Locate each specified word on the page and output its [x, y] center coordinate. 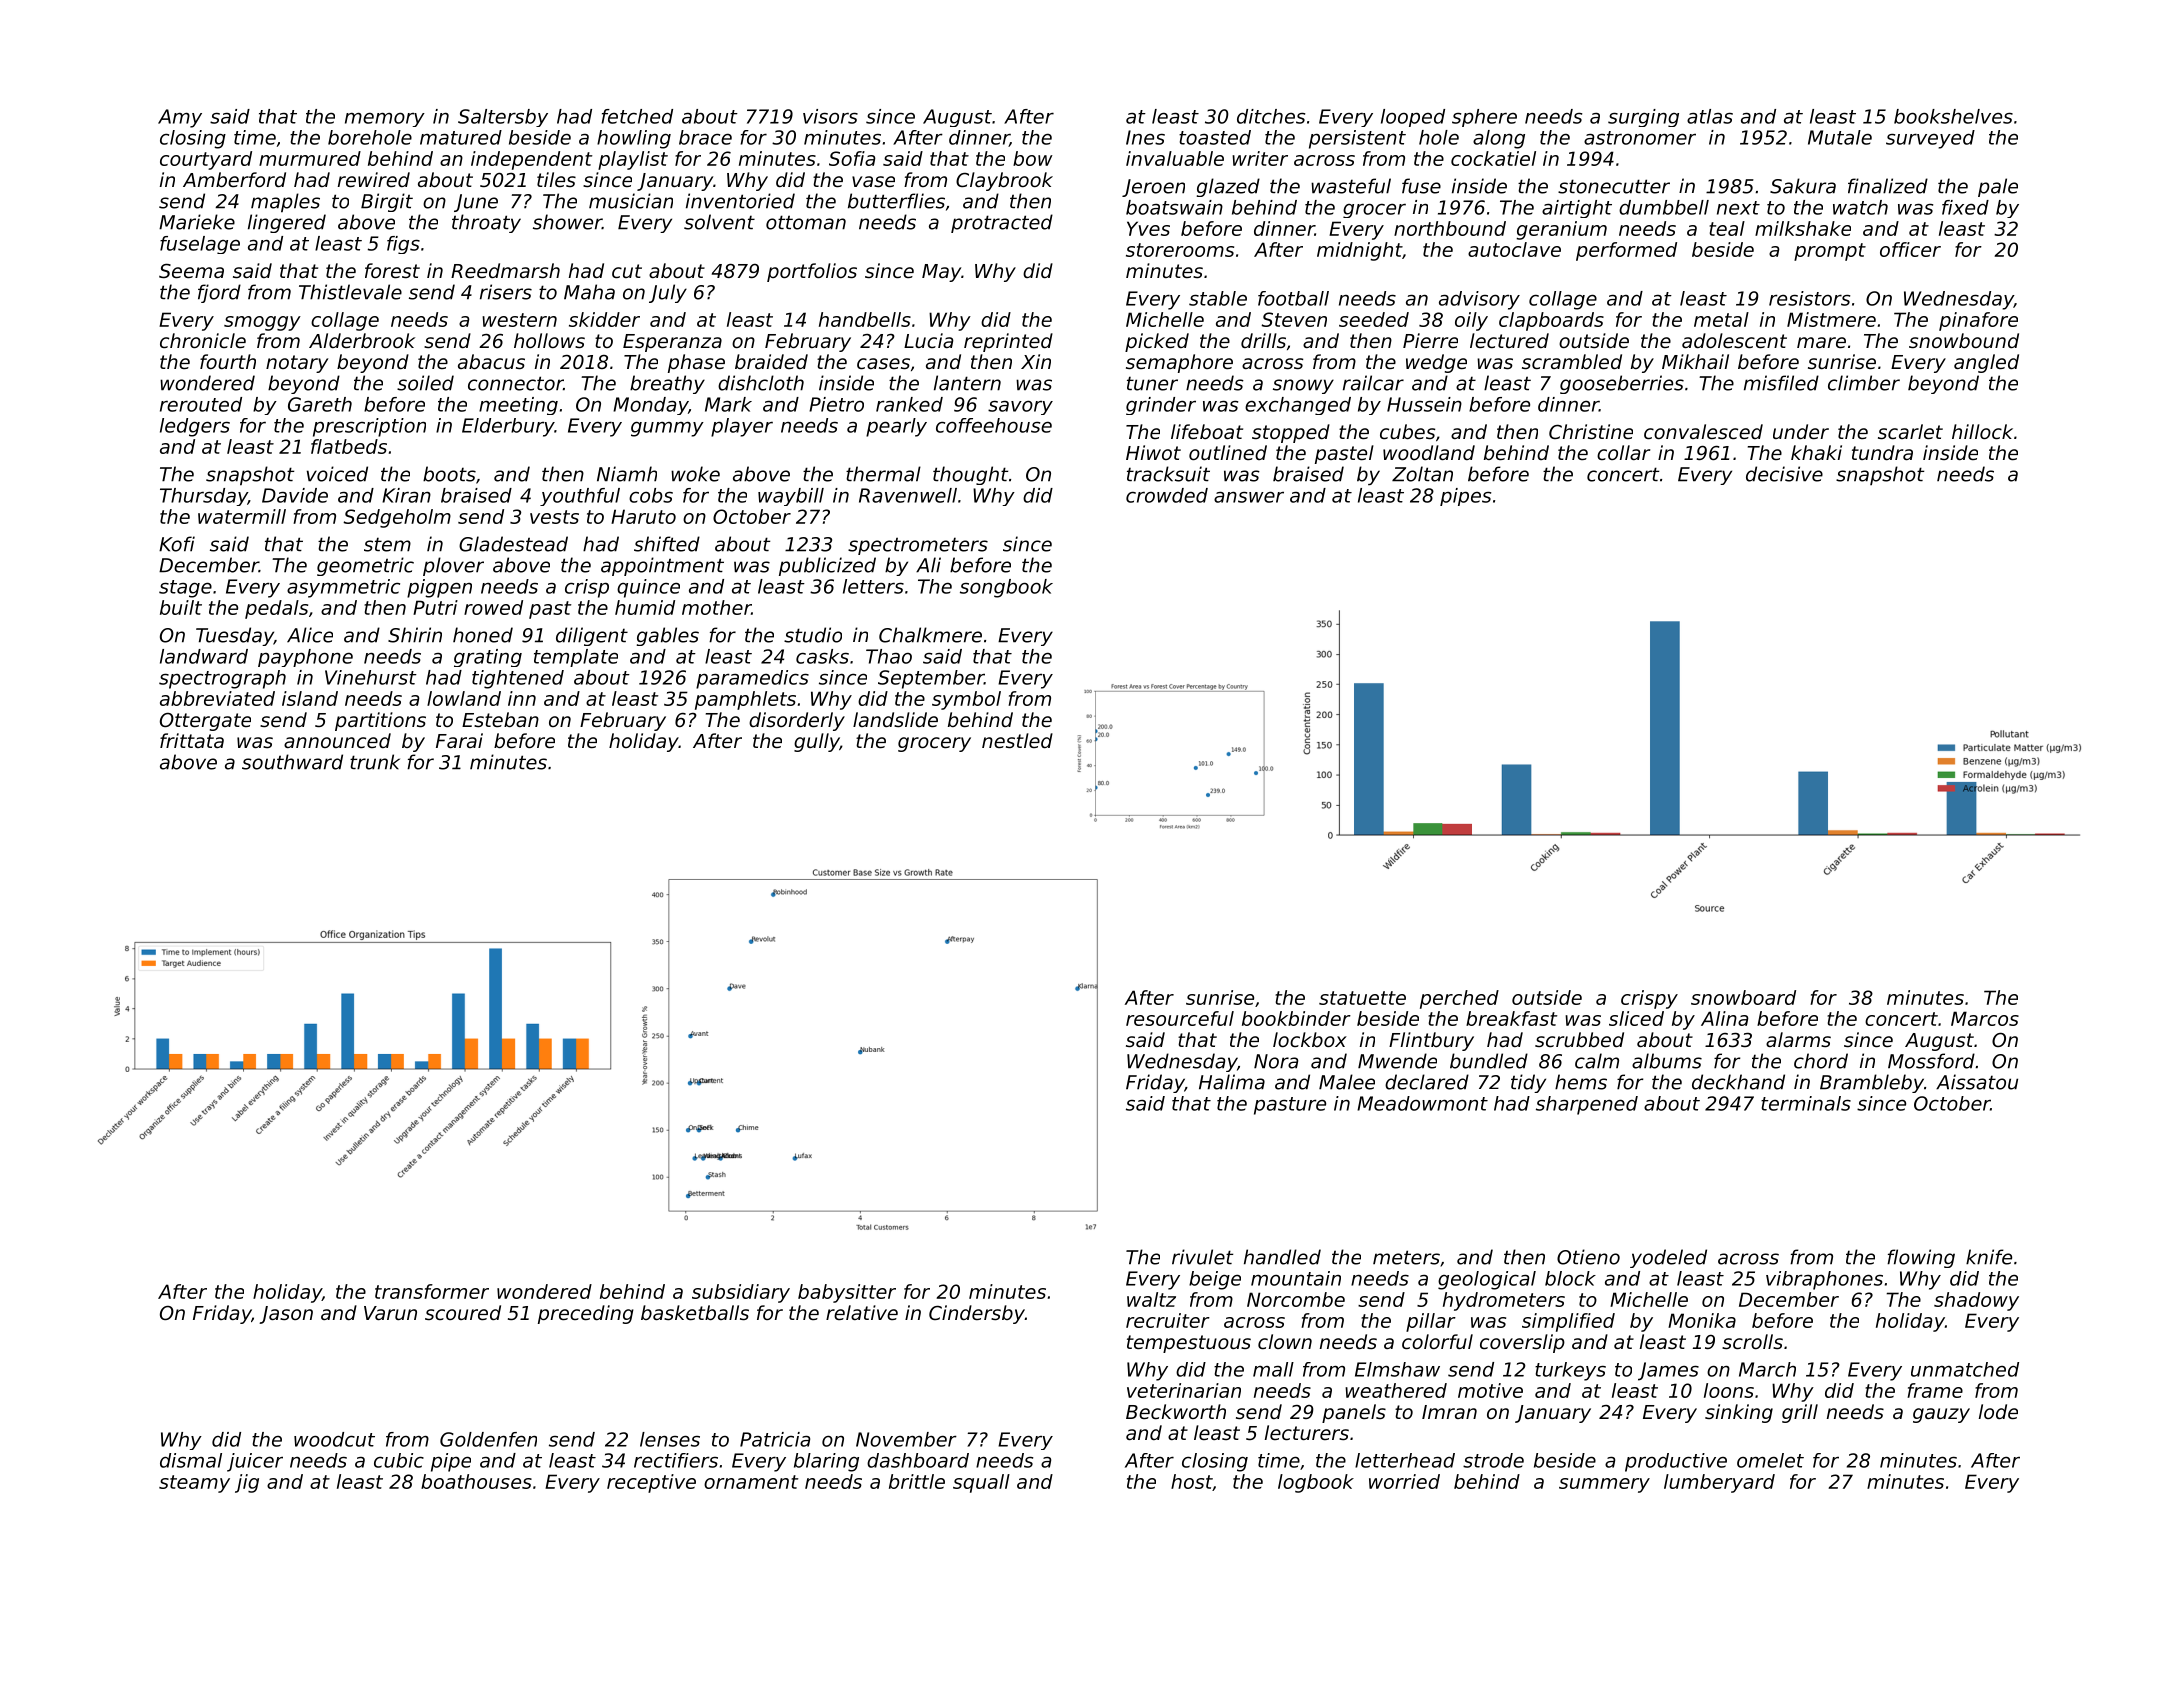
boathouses [476, 1481]
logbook [1316, 1483]
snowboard [1743, 997]
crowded [1167, 495]
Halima [1232, 1082]
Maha [589, 292]
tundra [1882, 452]
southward [292, 762]
